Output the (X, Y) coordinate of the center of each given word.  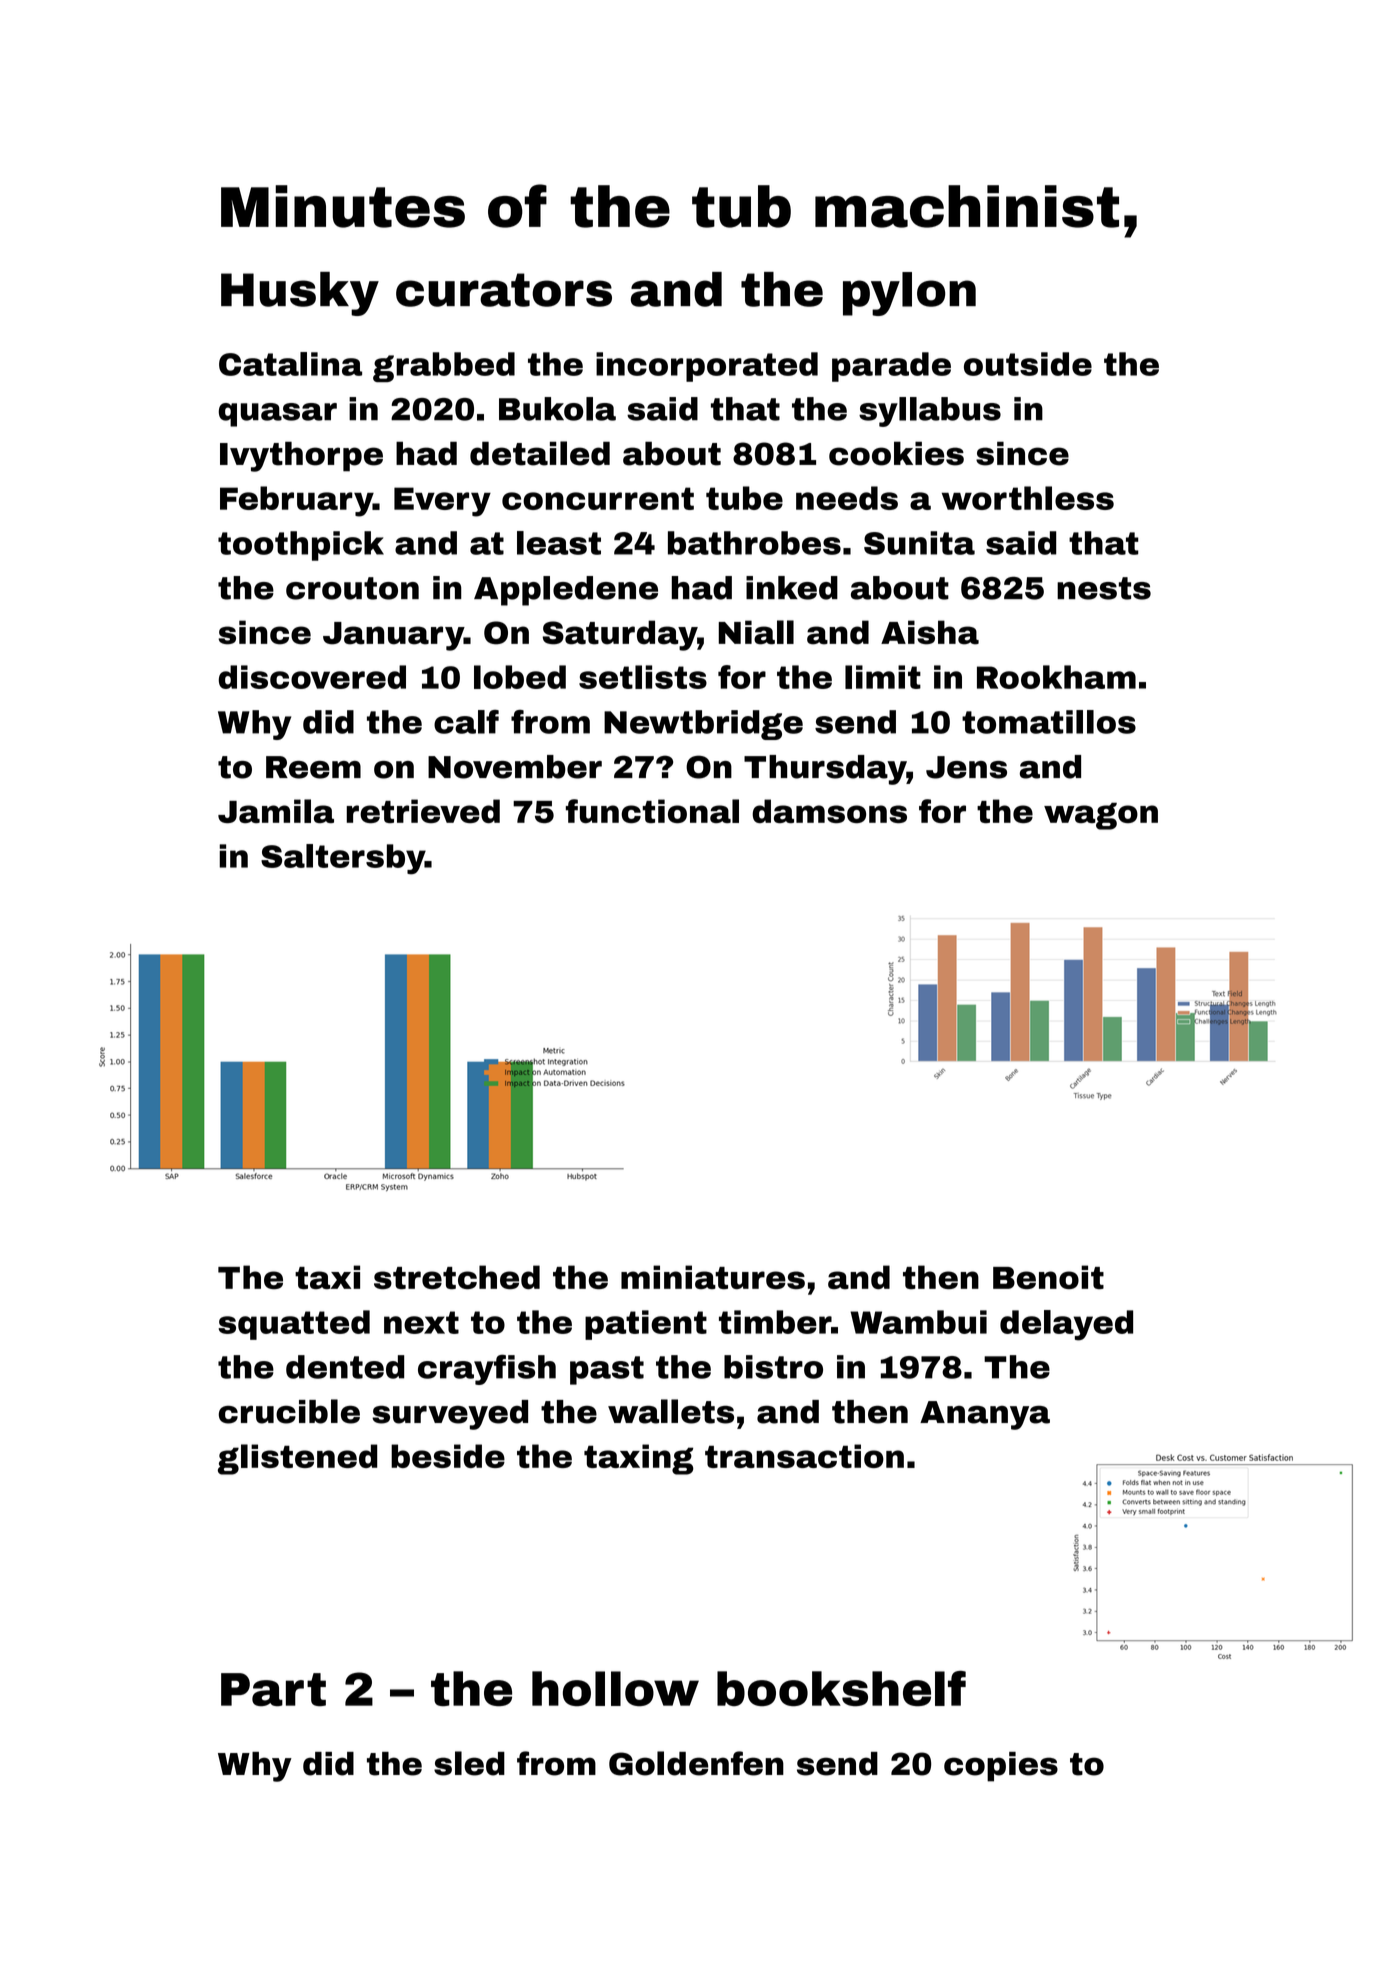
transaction (804, 1456)
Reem (313, 767)
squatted (294, 1325)
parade (891, 367)
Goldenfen (696, 1763)
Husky (300, 294)
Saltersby (343, 859)
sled (469, 1763)
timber (775, 1322)
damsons (829, 811)
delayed (1066, 1325)
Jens (966, 767)
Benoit (1048, 1277)
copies (1001, 1767)
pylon (909, 294)
